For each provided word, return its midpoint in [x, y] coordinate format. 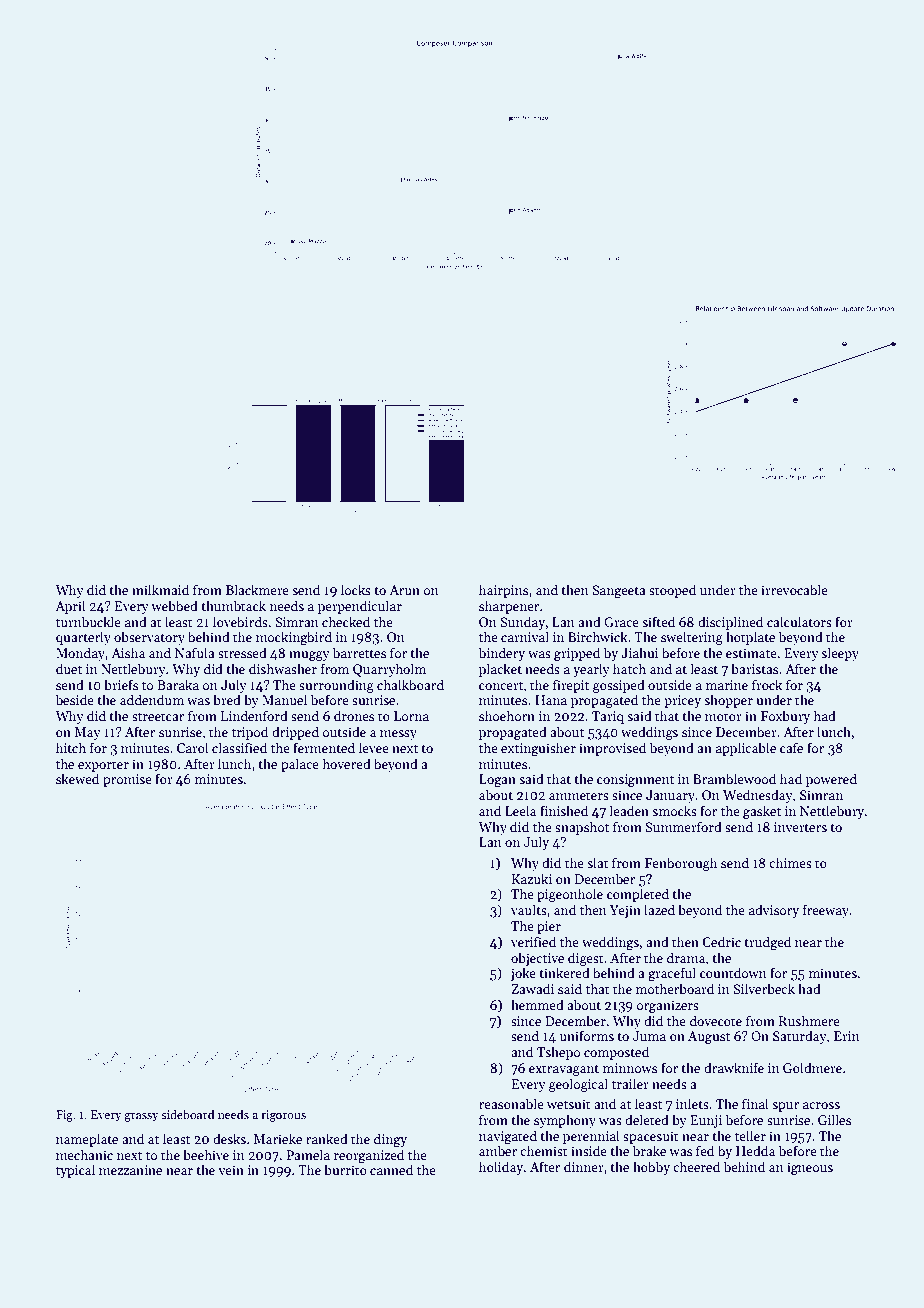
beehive [206, 1154]
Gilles [834, 1119]
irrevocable [794, 589]
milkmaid [160, 589]
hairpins [503, 591]
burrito [345, 1169]
